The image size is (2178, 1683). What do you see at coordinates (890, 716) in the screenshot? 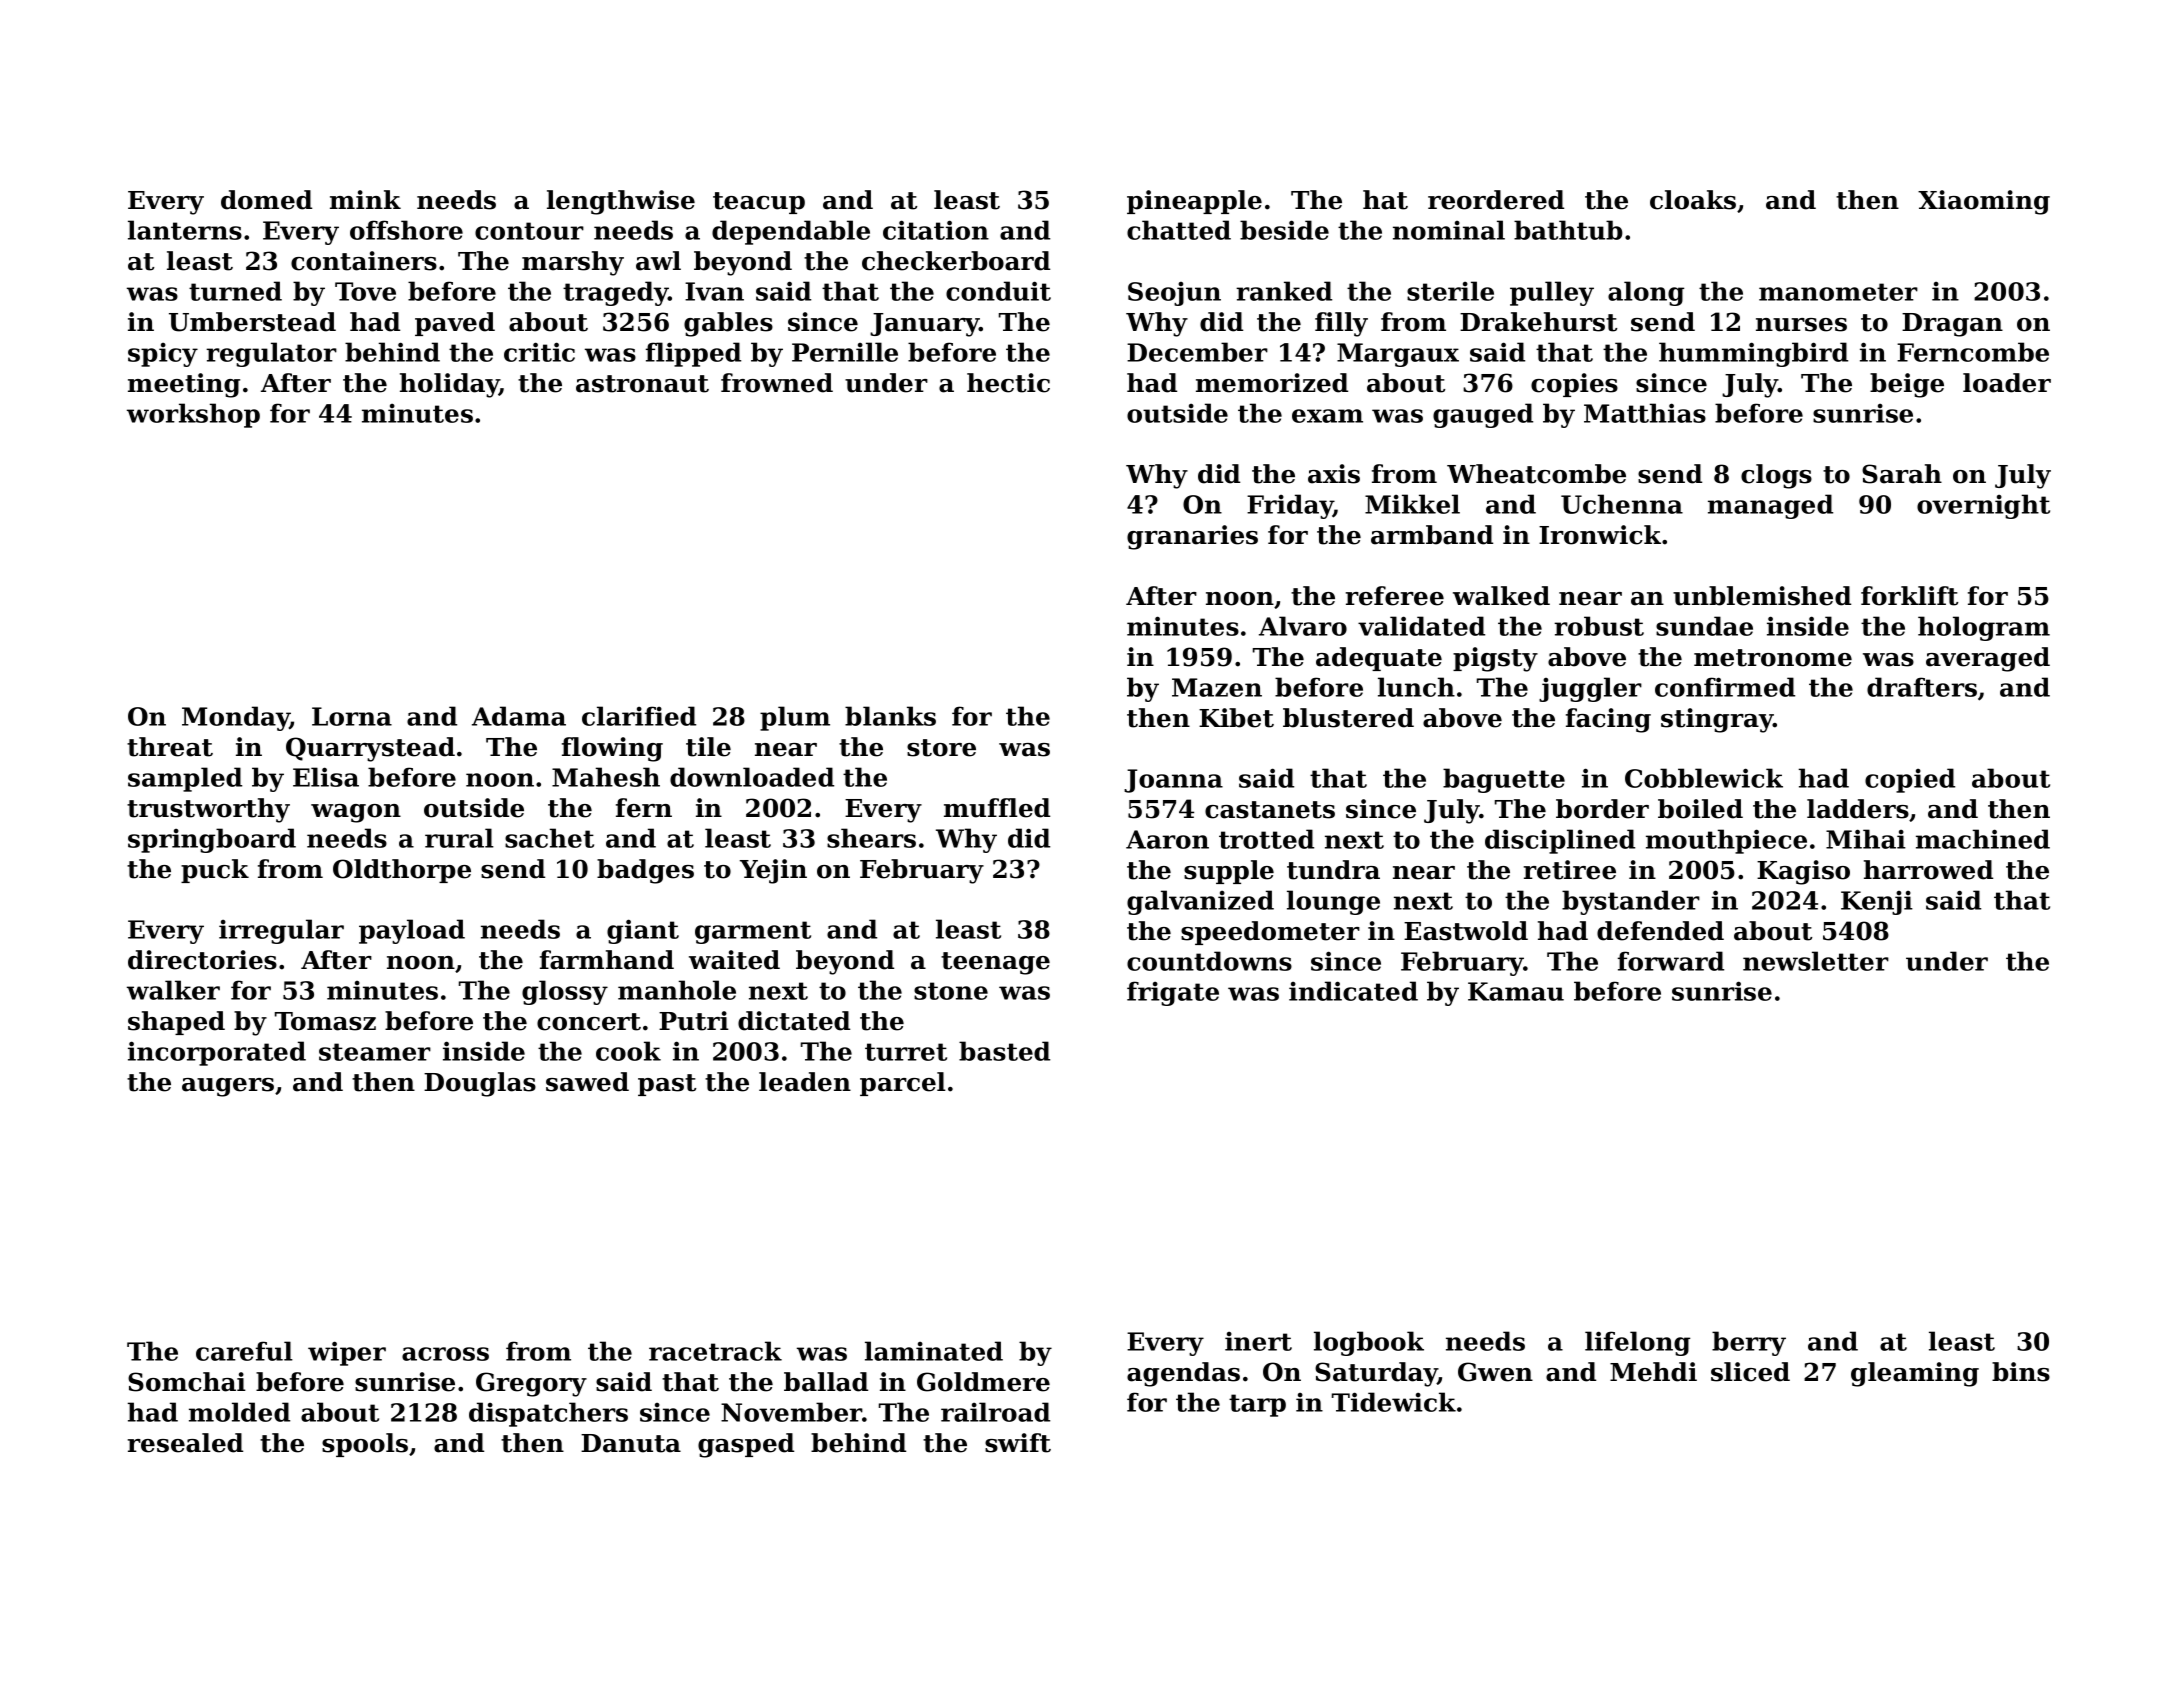
I see `blanks` at bounding box center [890, 716].
